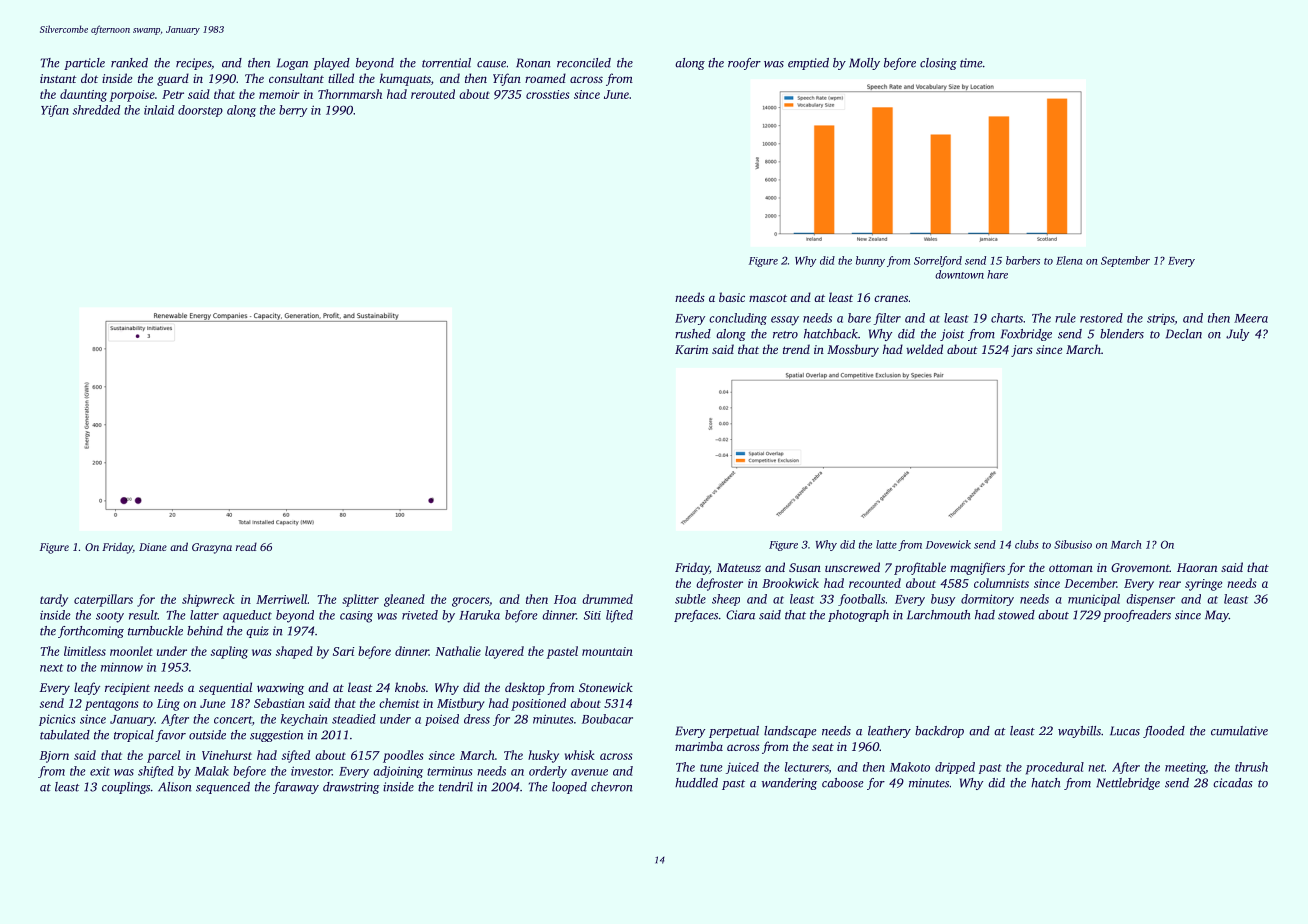 The width and height of the screenshot is (1308, 924). What do you see at coordinates (1101, 318) in the screenshot?
I see `restored` at bounding box center [1101, 318].
